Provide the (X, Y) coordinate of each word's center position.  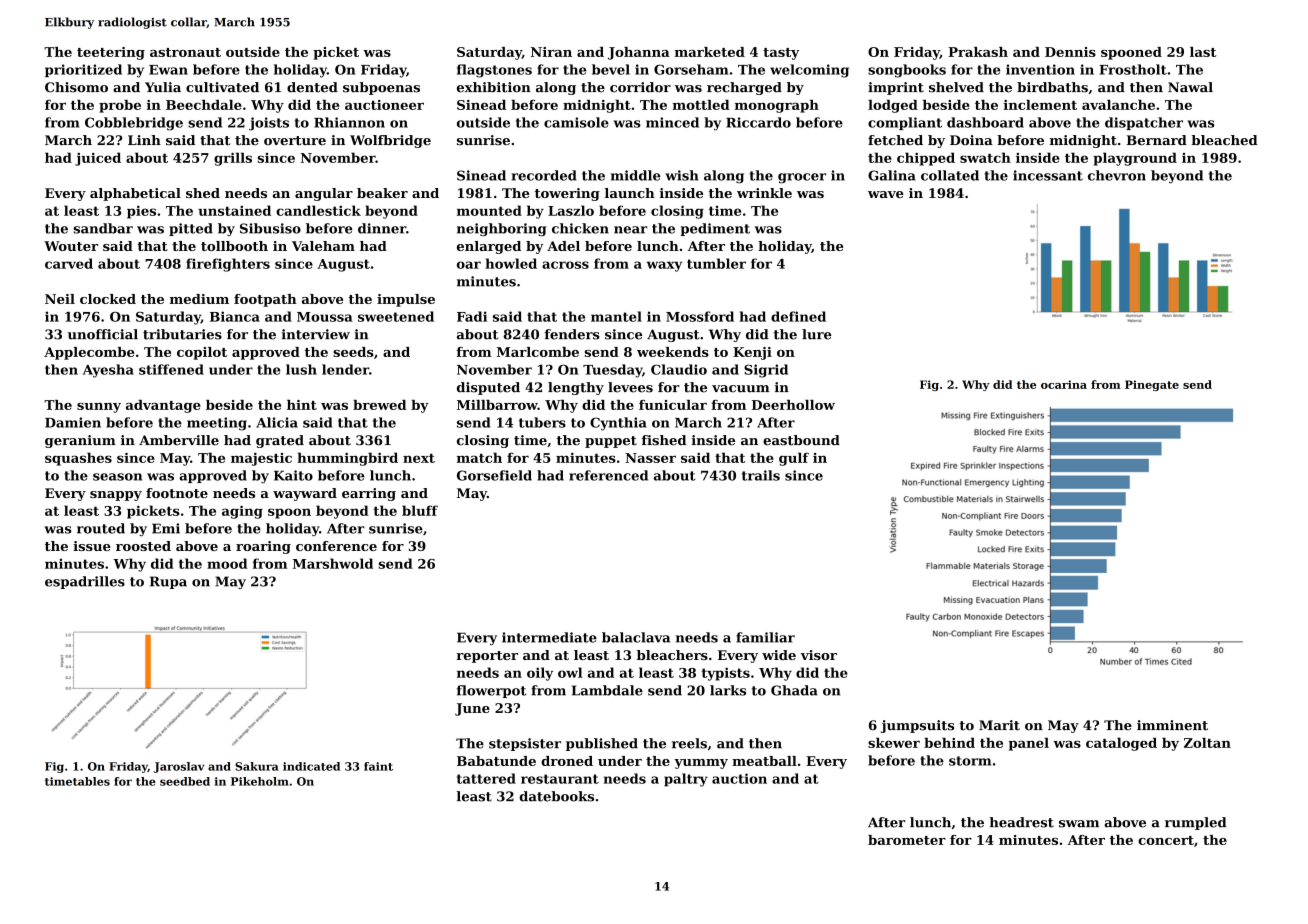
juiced (98, 159)
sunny (99, 408)
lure (816, 334)
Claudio (679, 369)
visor (819, 655)
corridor (640, 87)
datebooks (556, 796)
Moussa (325, 317)
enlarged (489, 247)
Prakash (978, 52)
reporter (487, 657)
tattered (486, 778)
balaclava (636, 637)
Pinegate (1152, 385)
